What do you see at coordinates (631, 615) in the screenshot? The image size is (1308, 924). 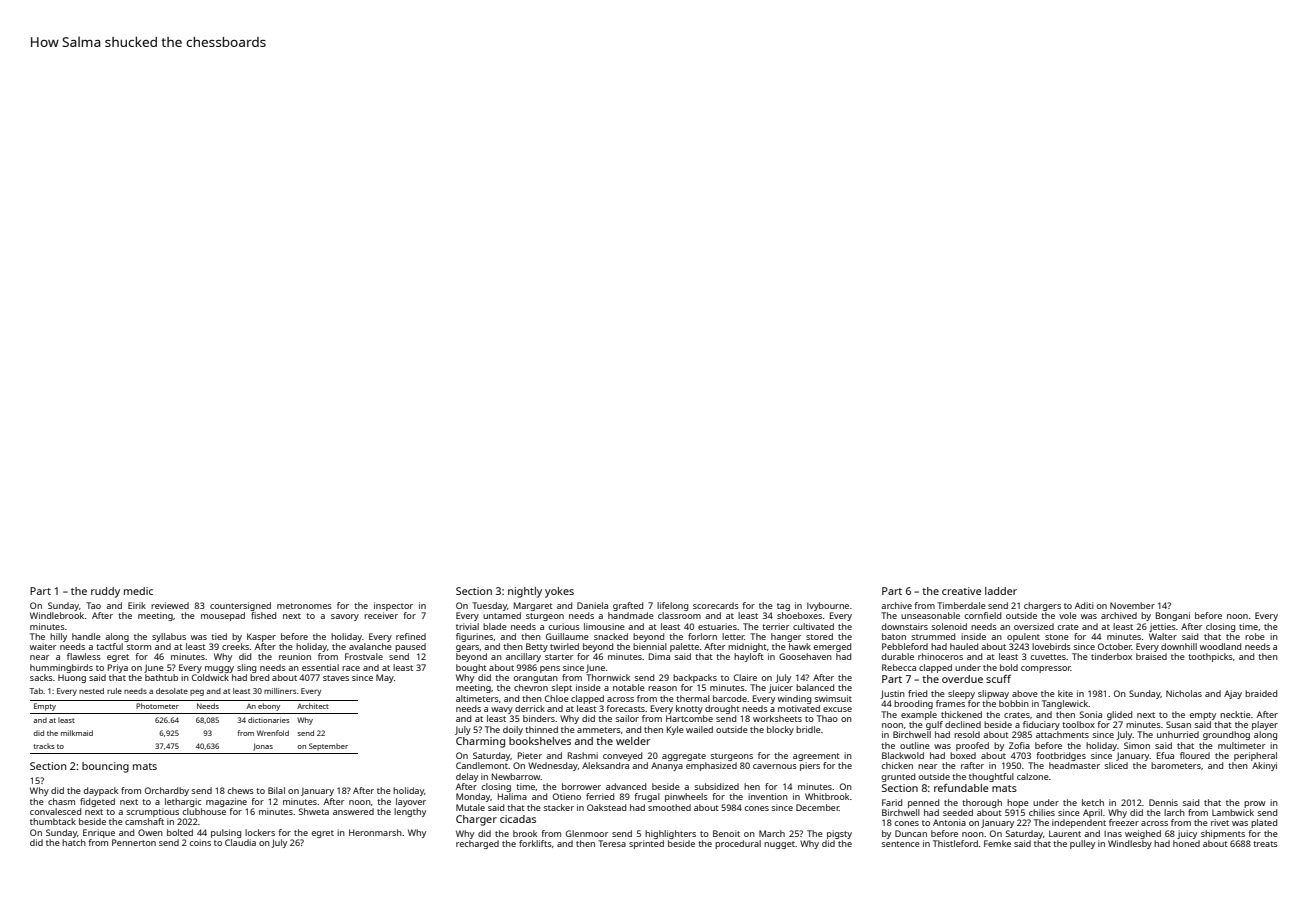 I see `handmade` at bounding box center [631, 615].
